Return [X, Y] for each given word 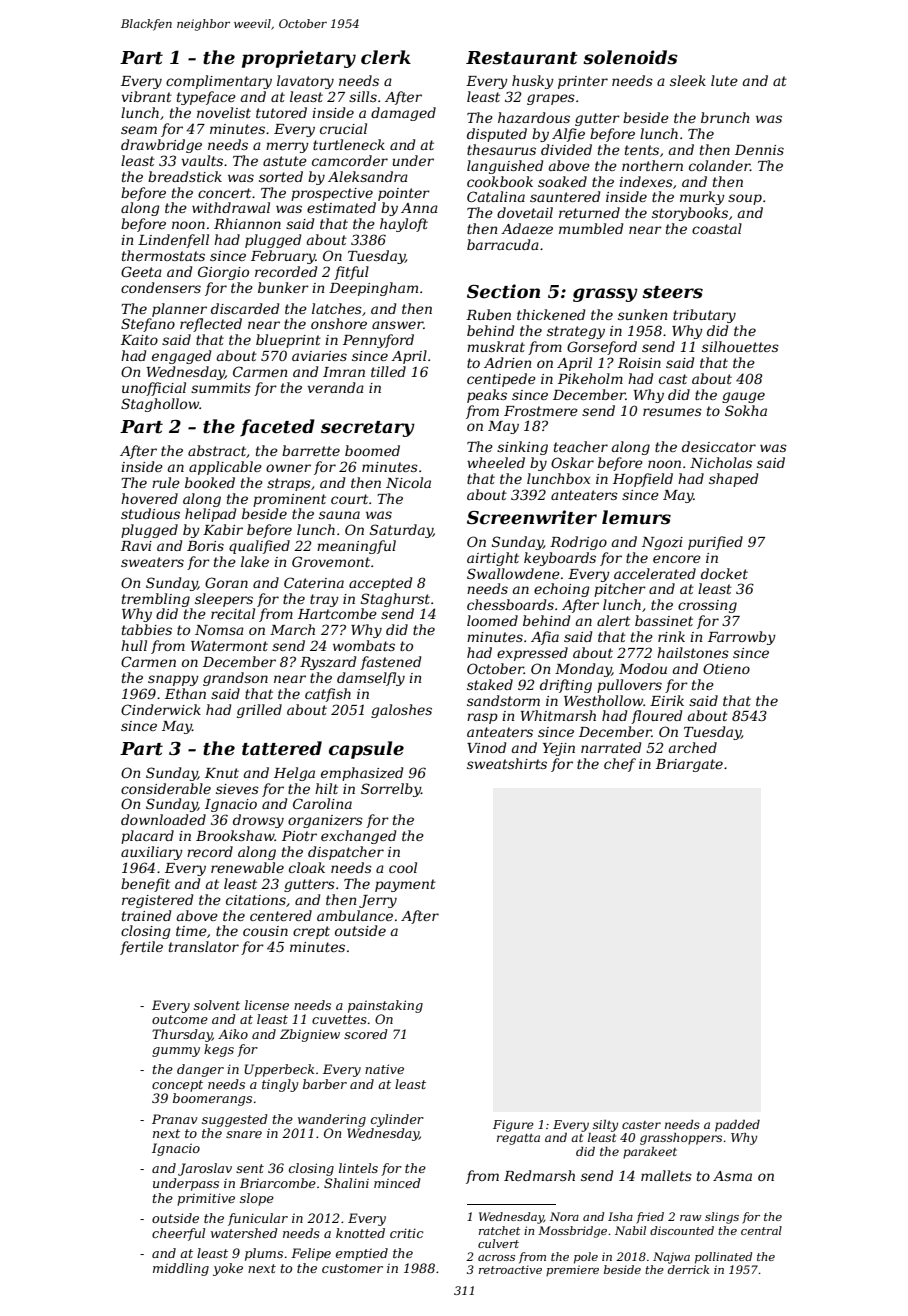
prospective [332, 194]
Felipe [311, 1254]
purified [715, 543]
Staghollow [160, 405]
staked [490, 684]
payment [405, 885]
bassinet [664, 620]
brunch [725, 117]
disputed [497, 135]
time [191, 931]
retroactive [510, 1269]
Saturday [401, 531]
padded [737, 1126]
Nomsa [219, 630]
